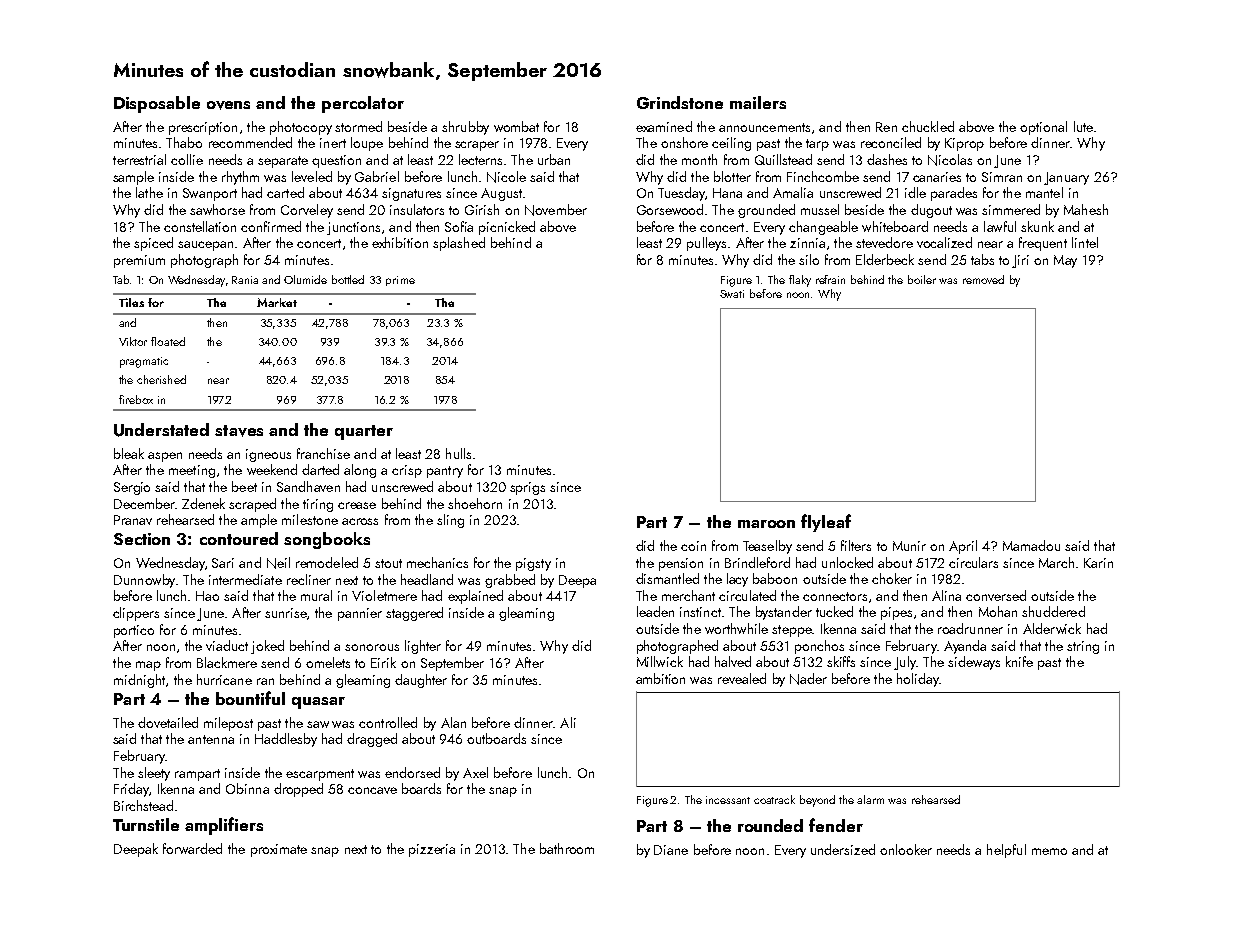  I want to click on Dunnowby, so click(144, 581).
